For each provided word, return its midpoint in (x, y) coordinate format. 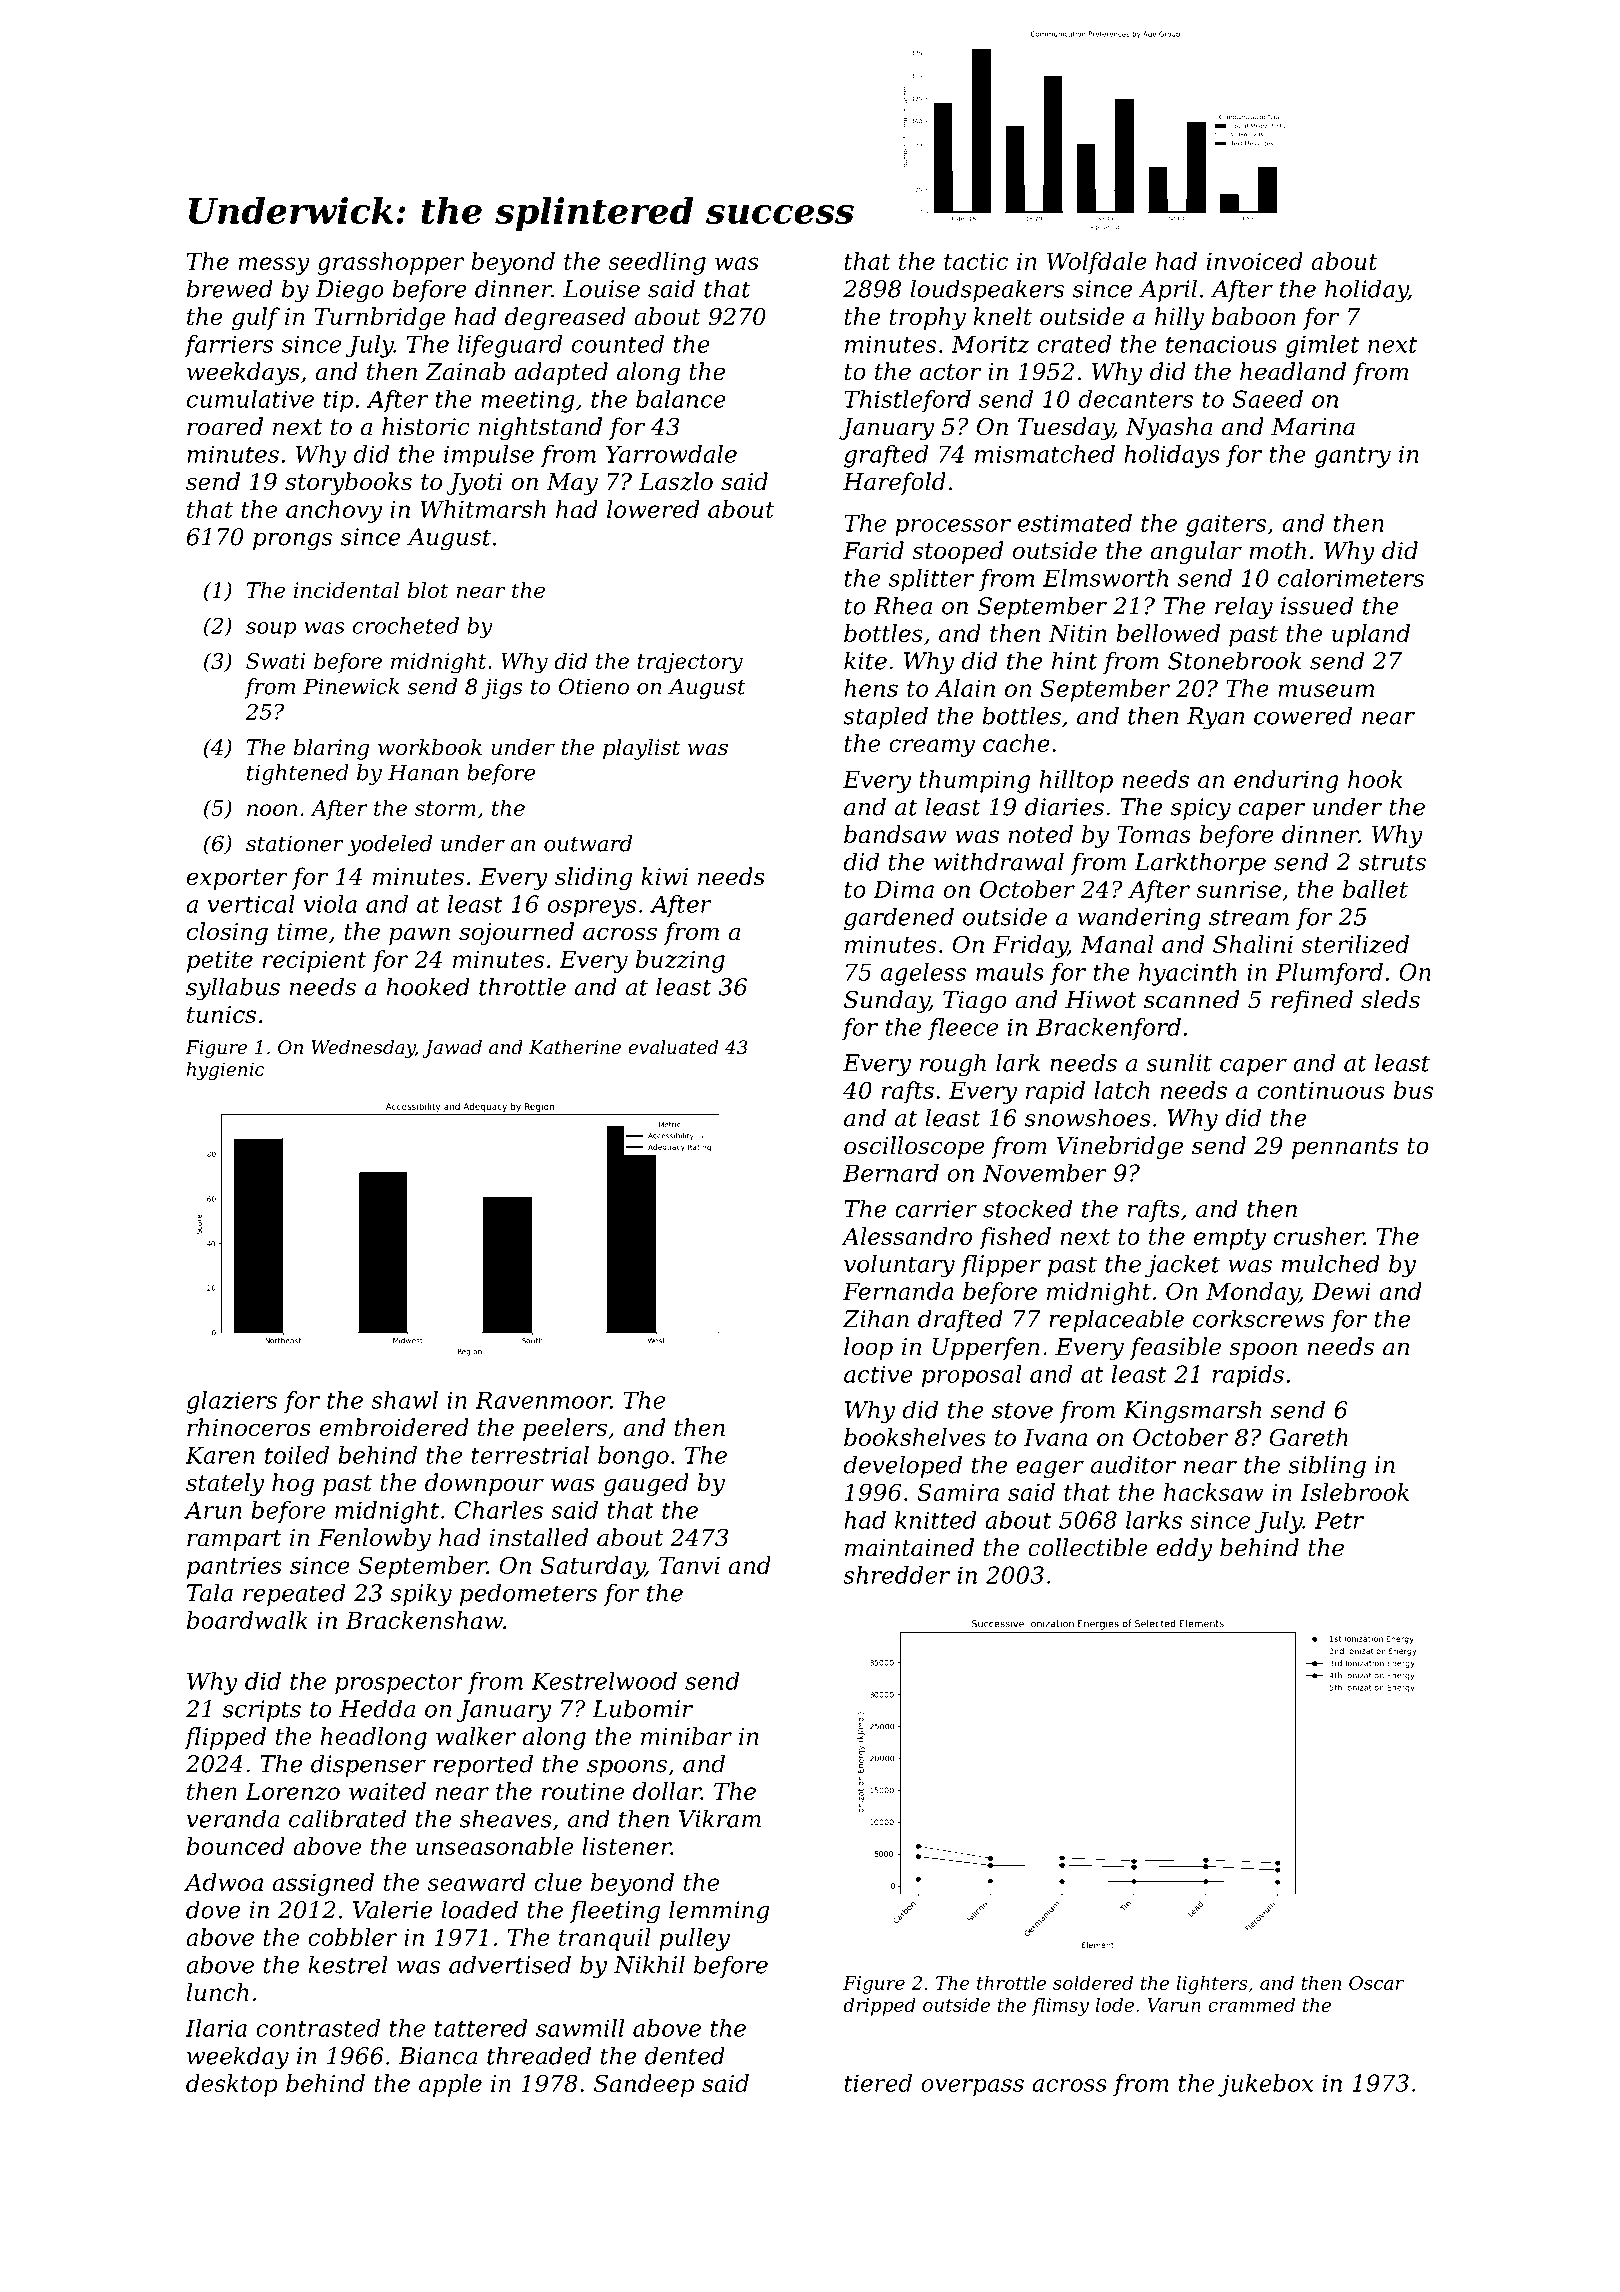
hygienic (225, 1071)
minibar (686, 1736)
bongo (633, 1457)
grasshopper (391, 263)
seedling (657, 263)
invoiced (1255, 261)
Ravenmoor (542, 1400)
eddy (1184, 1549)
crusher (1319, 1236)
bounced (236, 1846)
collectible (1088, 1547)
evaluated (673, 1047)
